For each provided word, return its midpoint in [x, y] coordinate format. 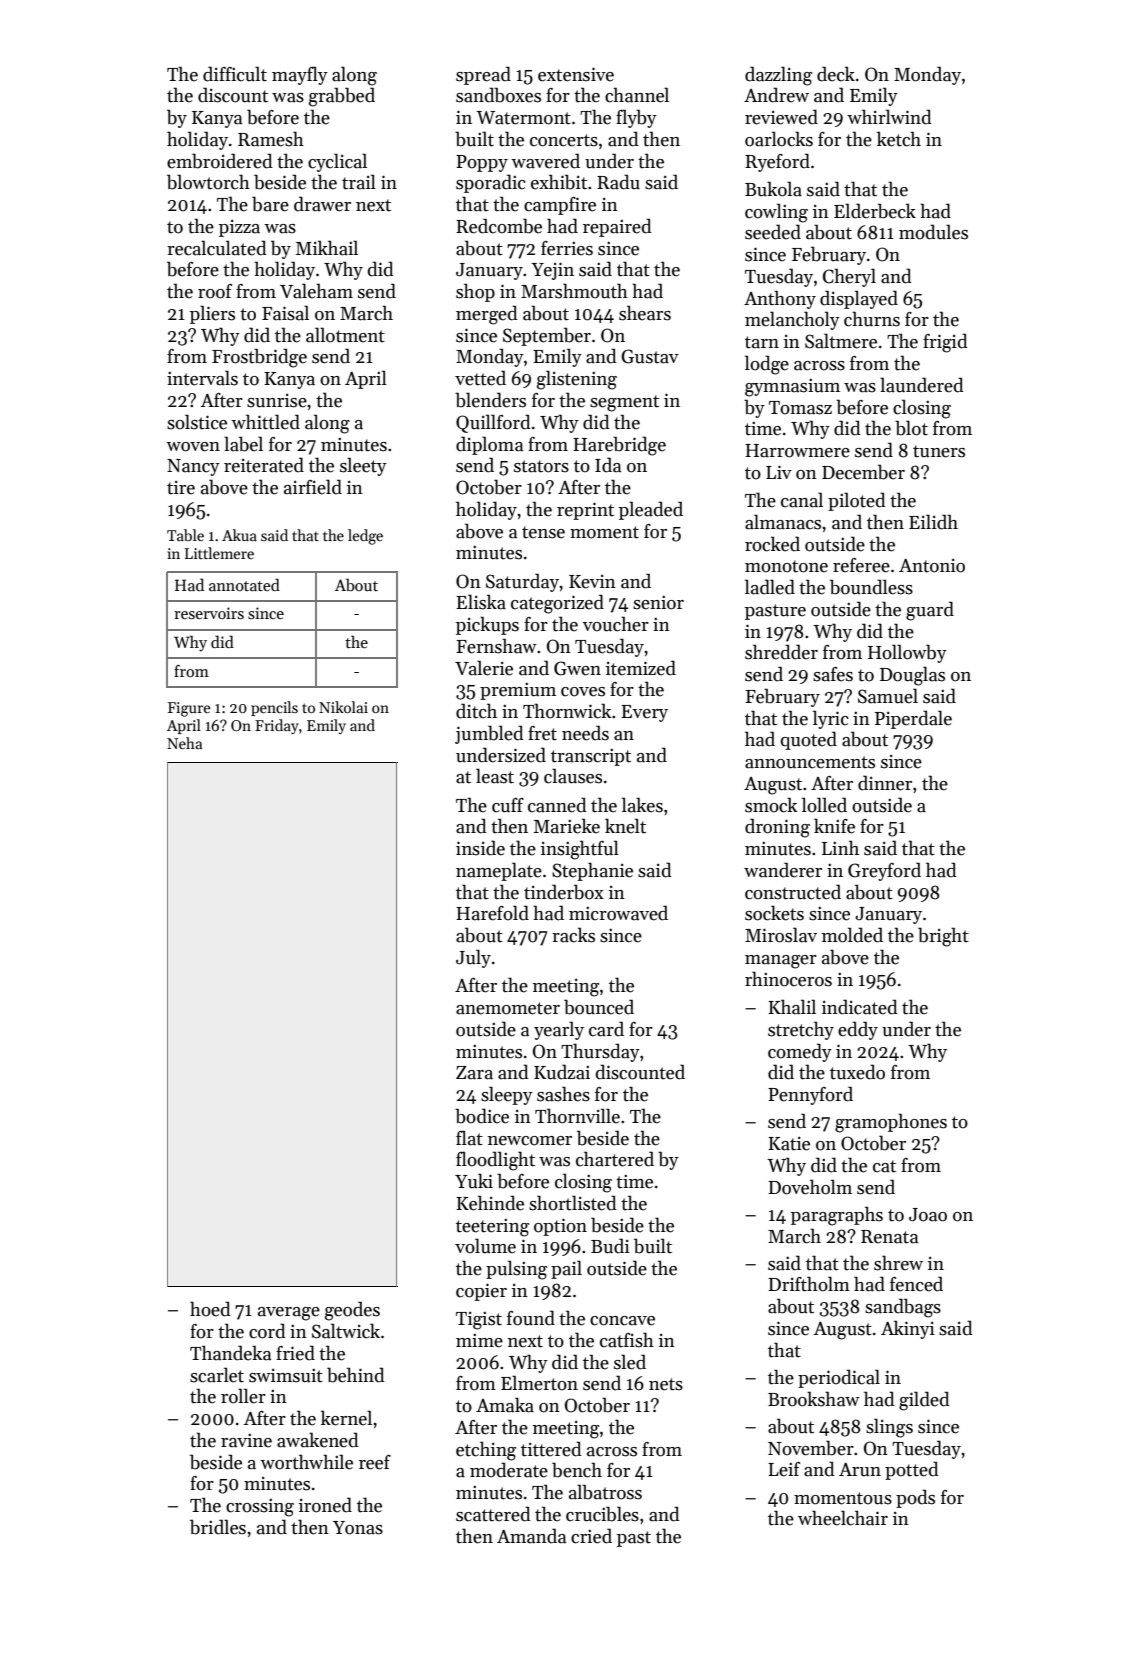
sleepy [507, 1095]
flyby [636, 118]
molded [852, 935]
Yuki [474, 1181]
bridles [218, 1527]
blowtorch [208, 182]
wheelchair [843, 1518]
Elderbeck [875, 211]
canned [557, 805]
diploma [489, 445]
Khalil [792, 1007]
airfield [313, 487]
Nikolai [343, 707]
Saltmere [841, 341]
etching [486, 1451]
